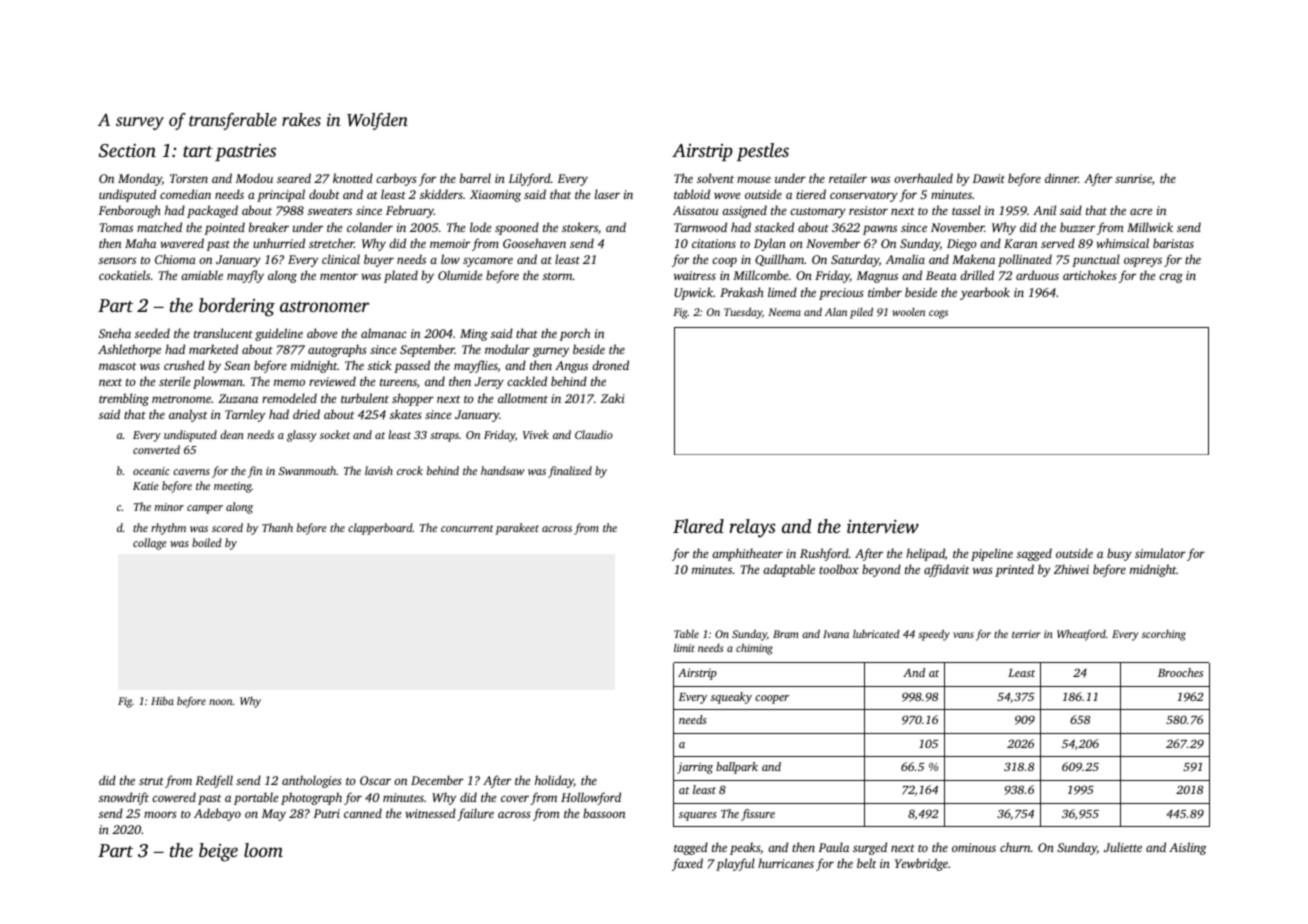 Image resolution: width=1308 pixels, height=924 pixels. What do you see at coordinates (159, 227) in the screenshot?
I see `matched` at bounding box center [159, 227].
